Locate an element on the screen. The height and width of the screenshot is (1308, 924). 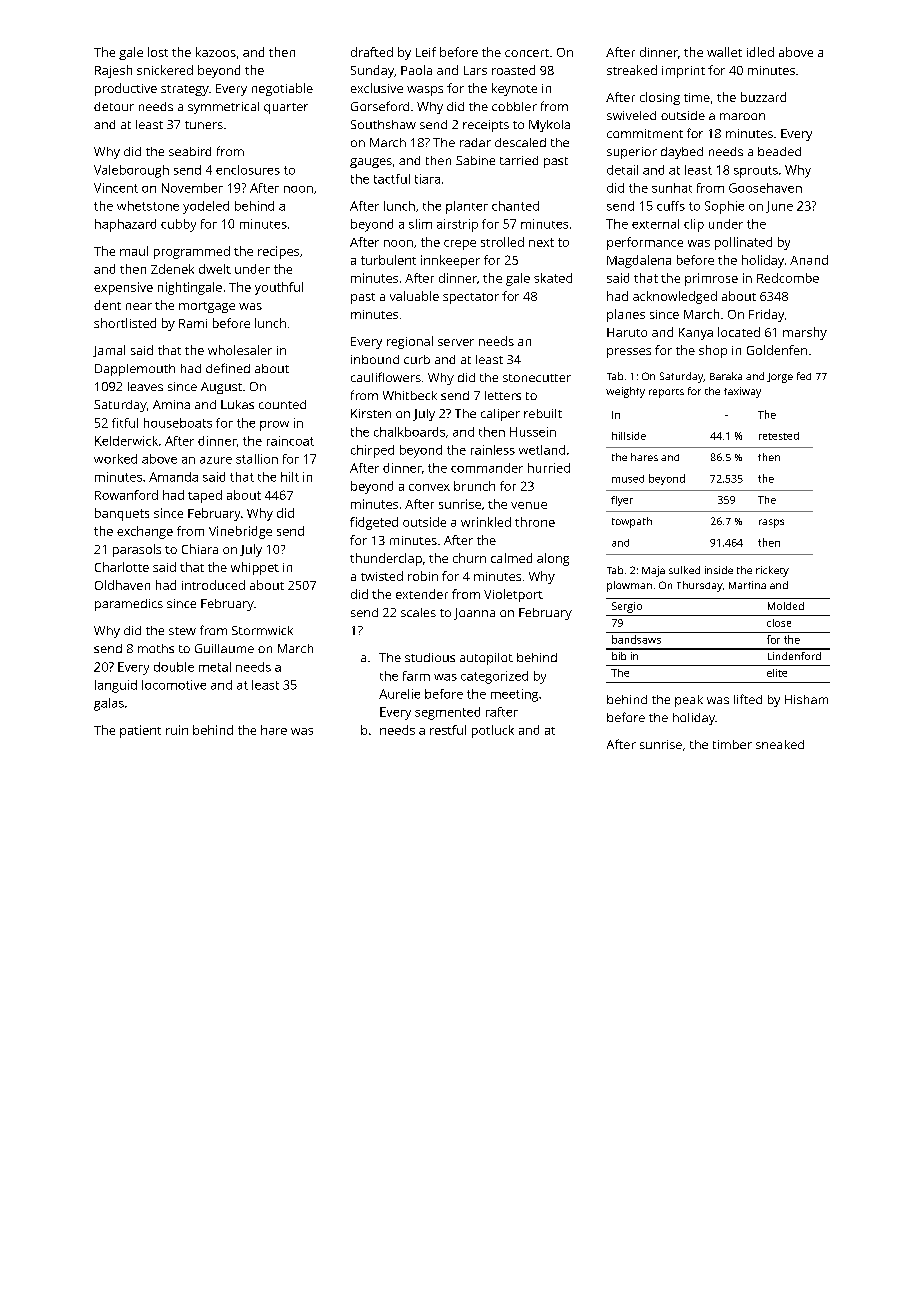
metal is located at coordinates (215, 667).
